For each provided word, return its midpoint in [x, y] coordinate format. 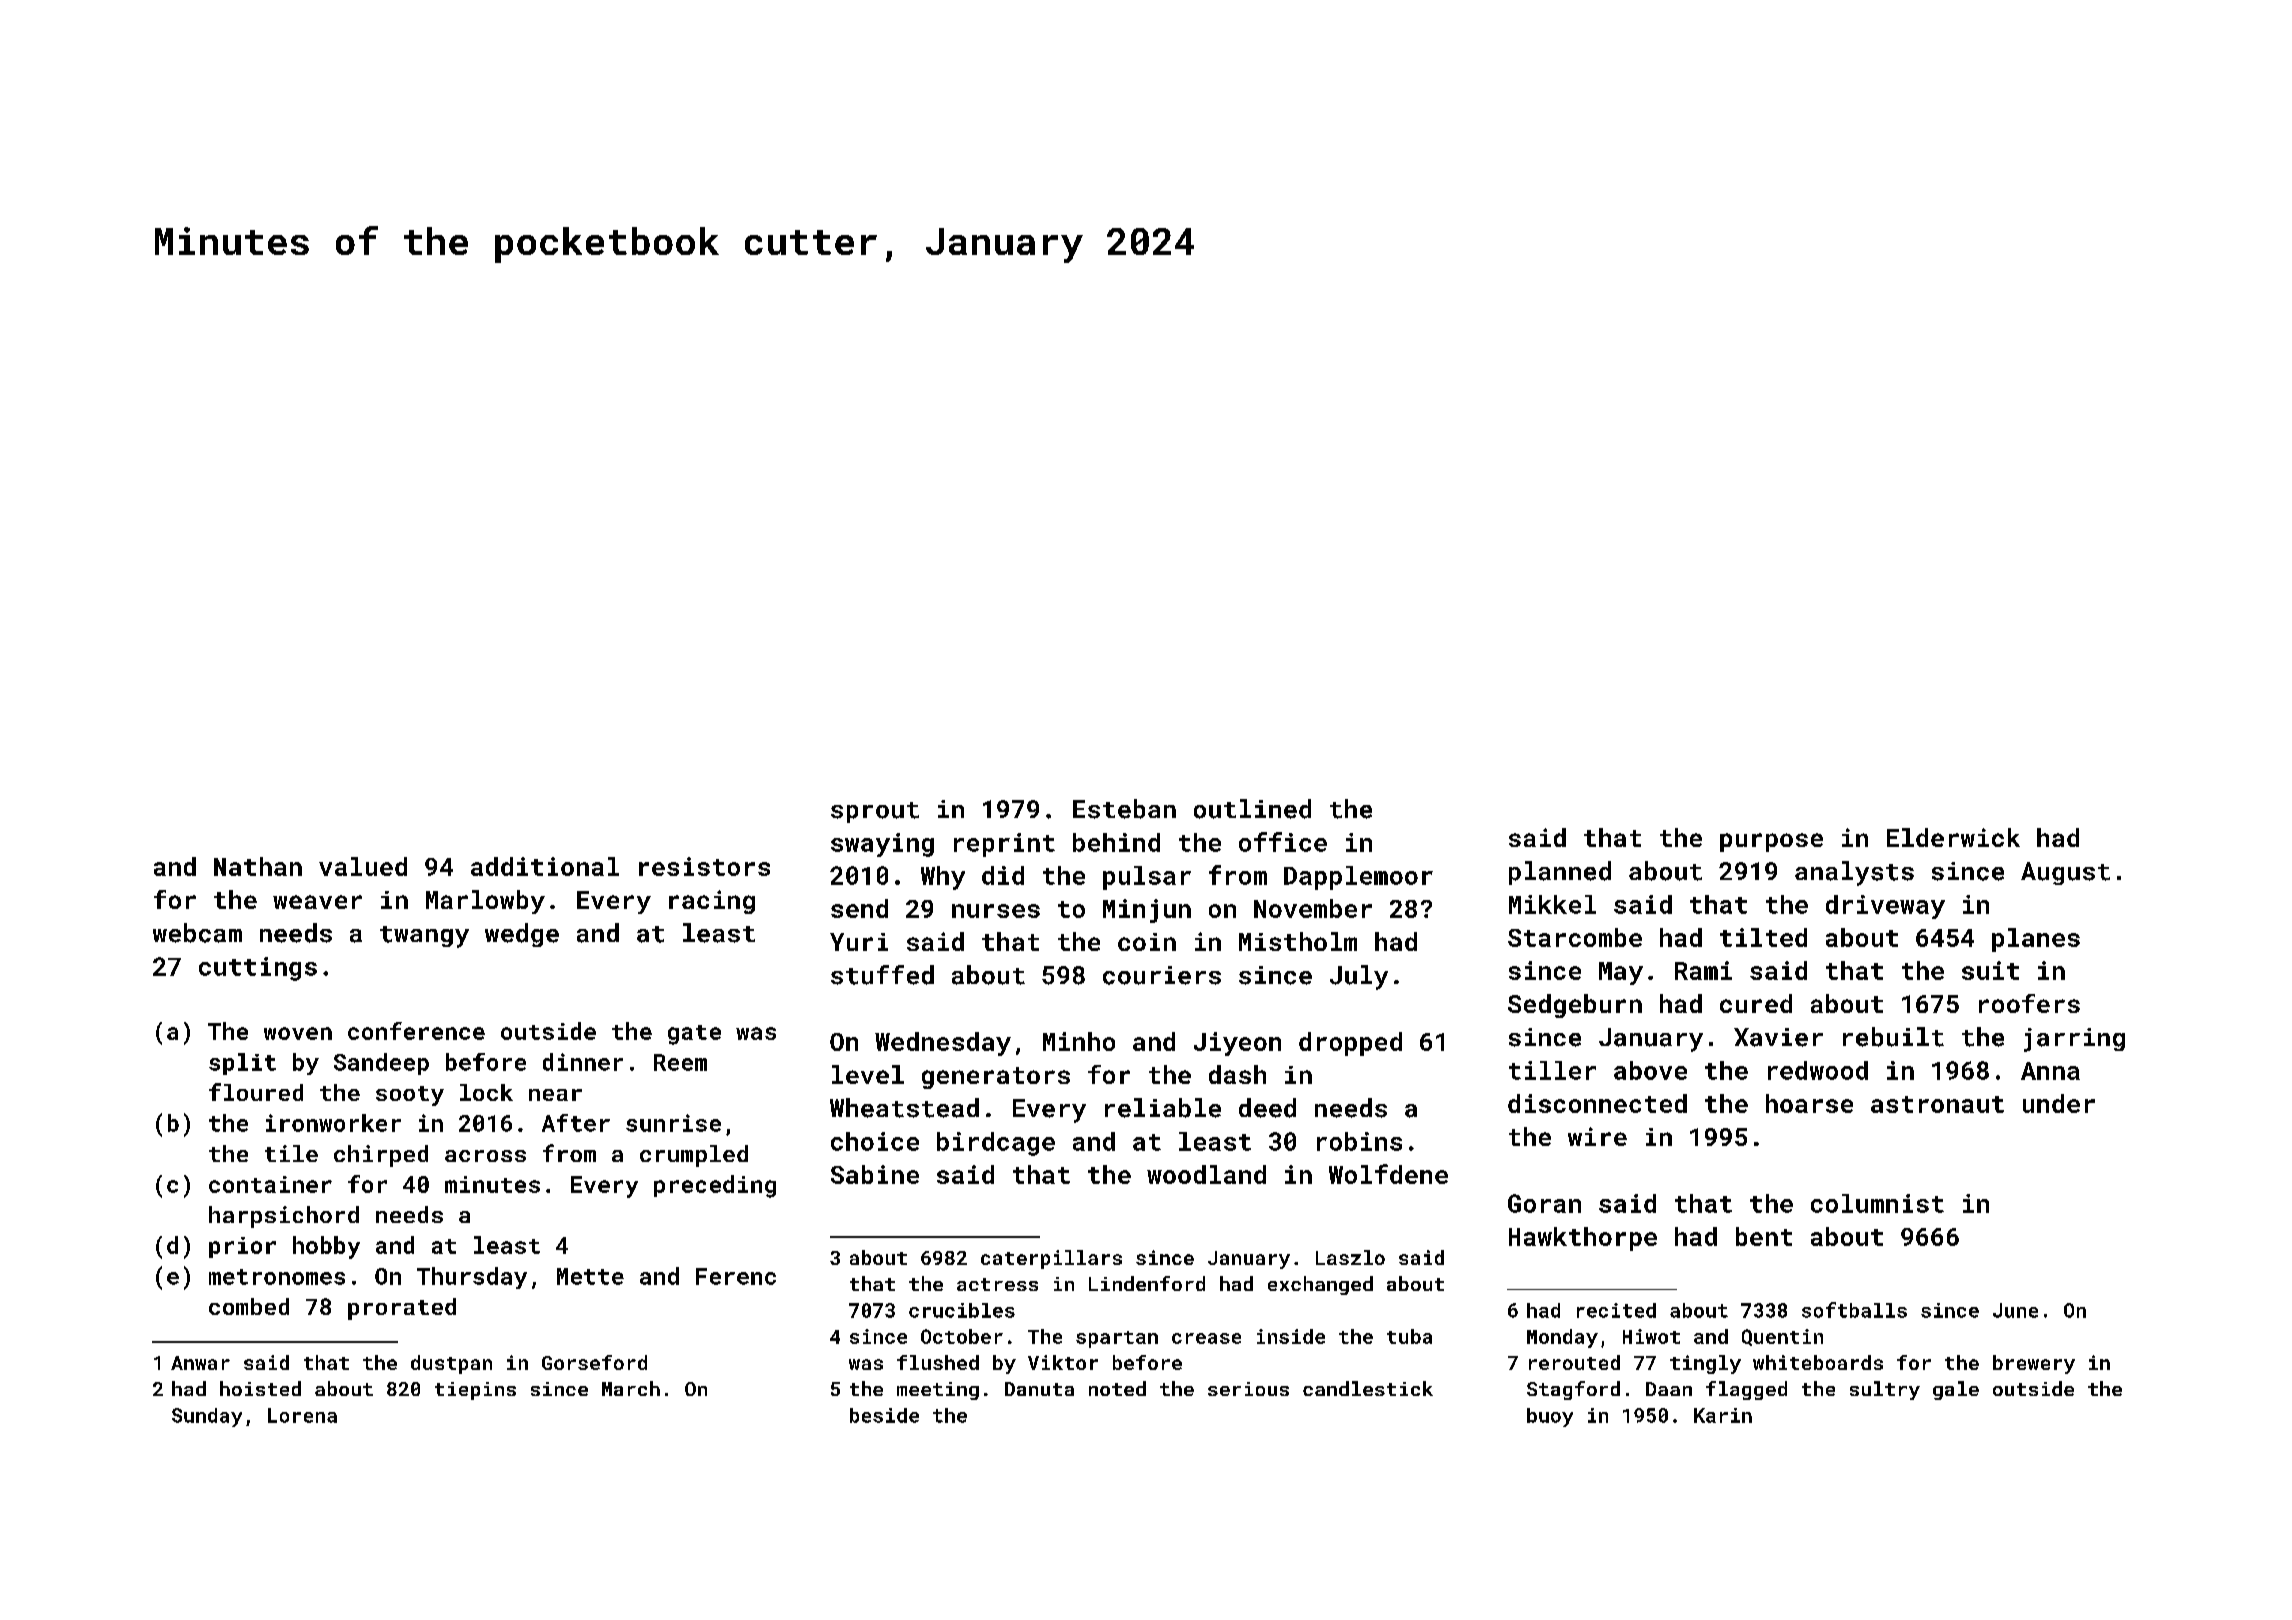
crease [1206, 1338]
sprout [875, 812]
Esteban [1124, 809]
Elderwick [1953, 837]
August [2065, 873]
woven [298, 1033]
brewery [2034, 1364]
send [859, 908]
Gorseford [594, 1362]
